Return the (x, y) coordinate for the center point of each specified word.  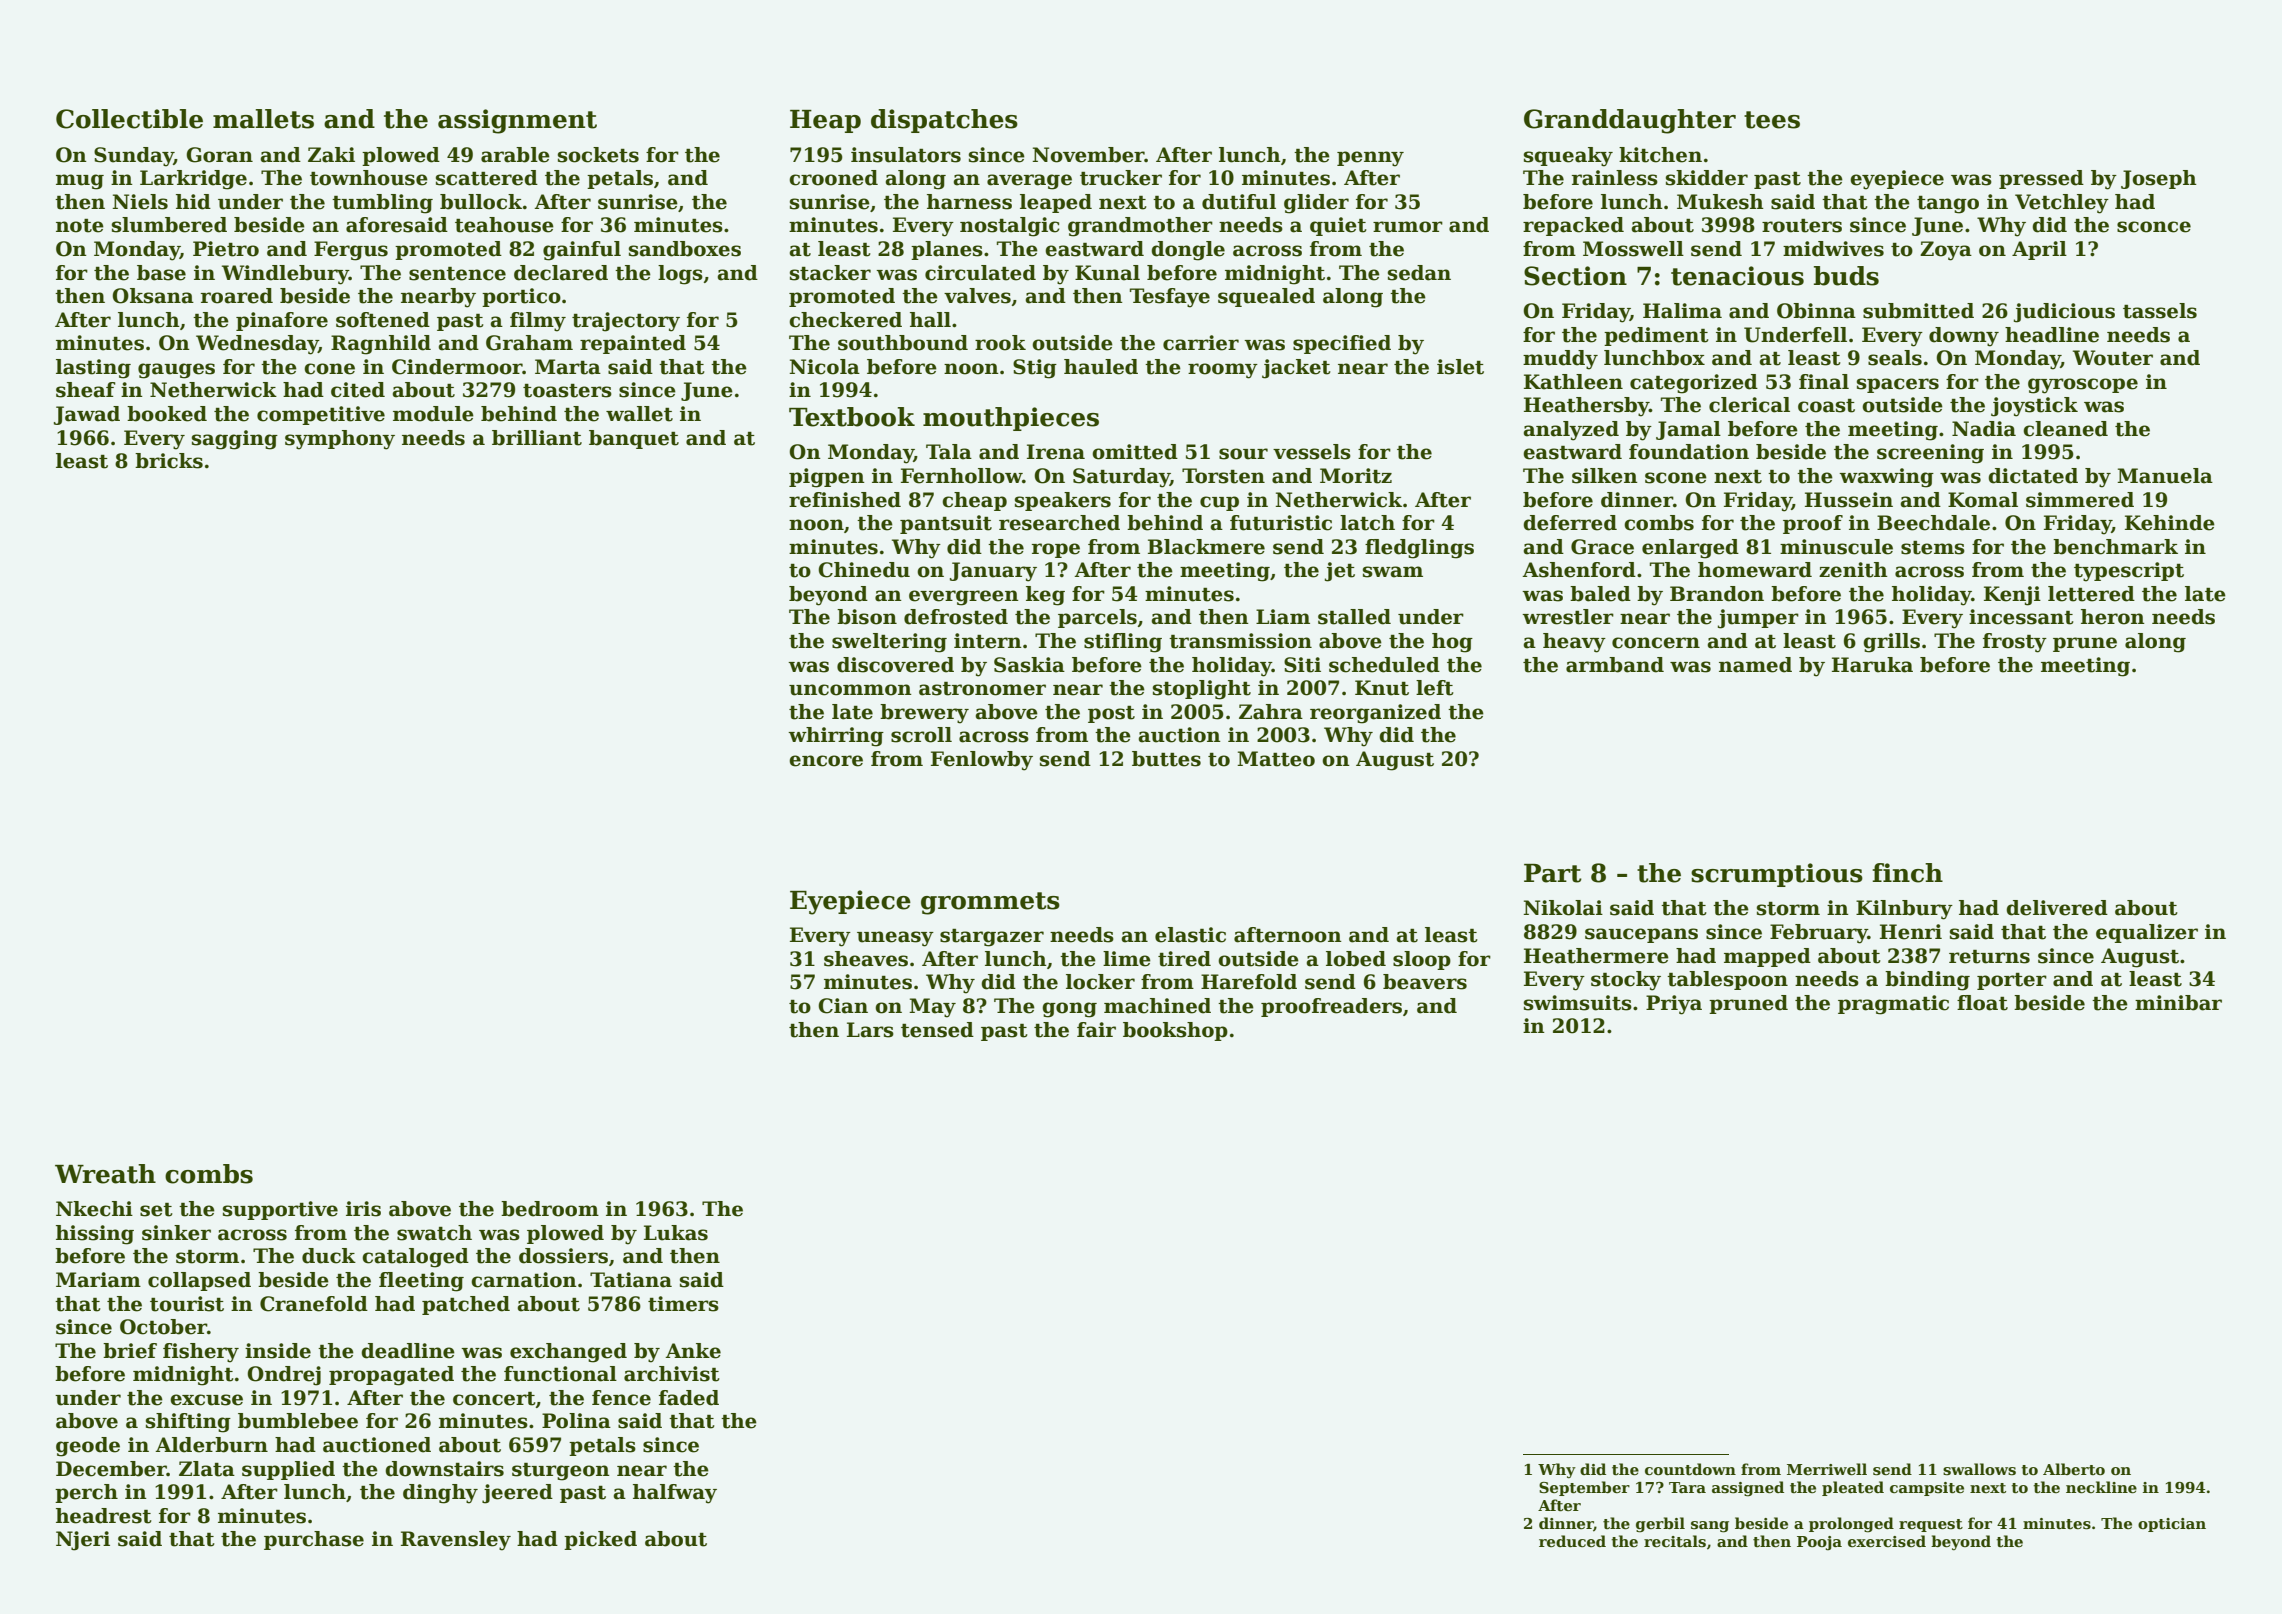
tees (1772, 120)
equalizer (2147, 933)
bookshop (1175, 1031)
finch (1907, 873)
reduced (1572, 1541)
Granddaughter (1630, 121)
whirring (836, 737)
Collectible (129, 119)
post (1111, 714)
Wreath (105, 1174)
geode (88, 1447)
